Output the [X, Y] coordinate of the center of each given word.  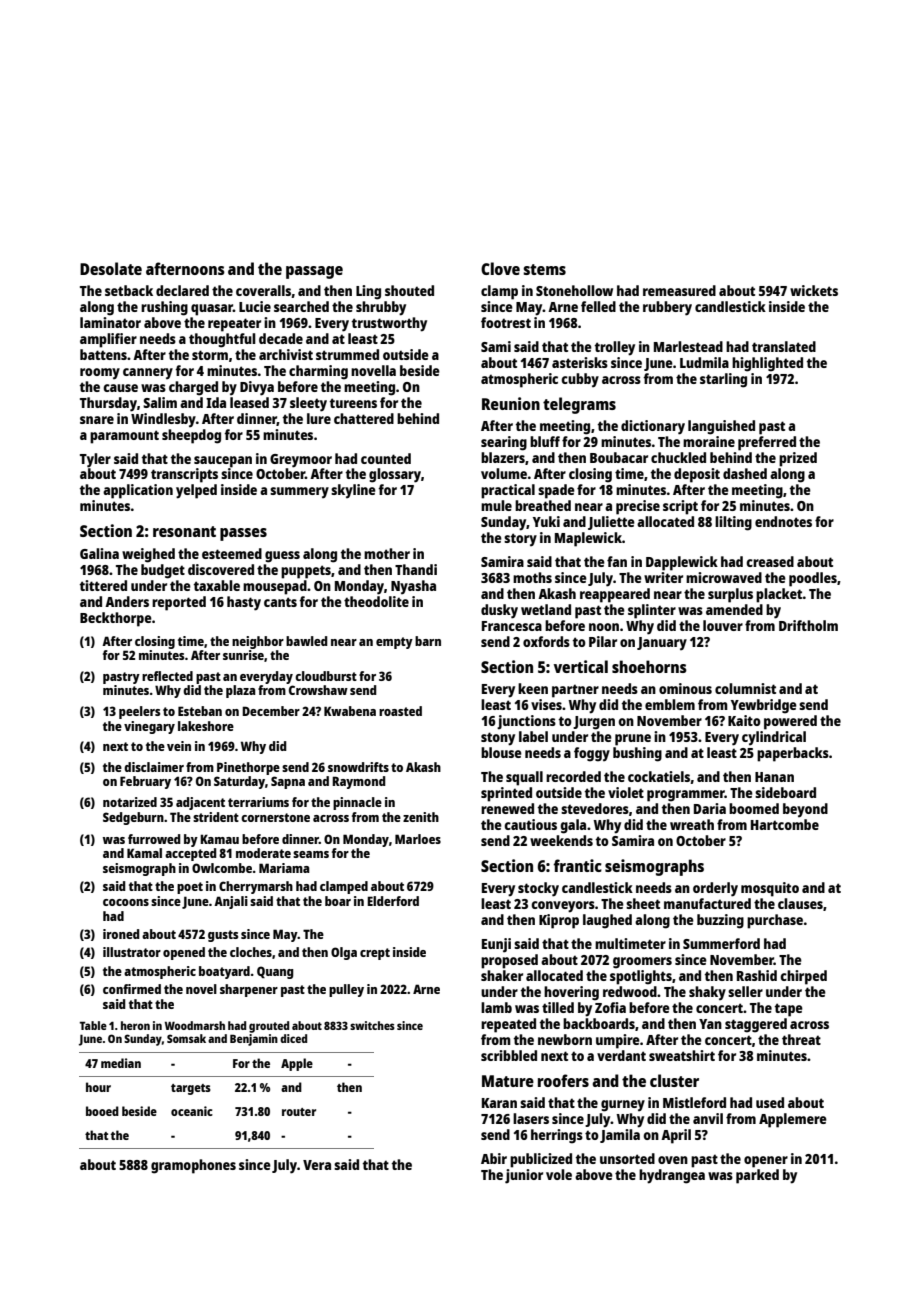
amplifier [108, 340]
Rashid [757, 975]
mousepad [275, 587]
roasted [400, 711]
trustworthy [389, 324]
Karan [499, 1103]
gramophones [193, 1166]
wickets [814, 290]
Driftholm [808, 625]
